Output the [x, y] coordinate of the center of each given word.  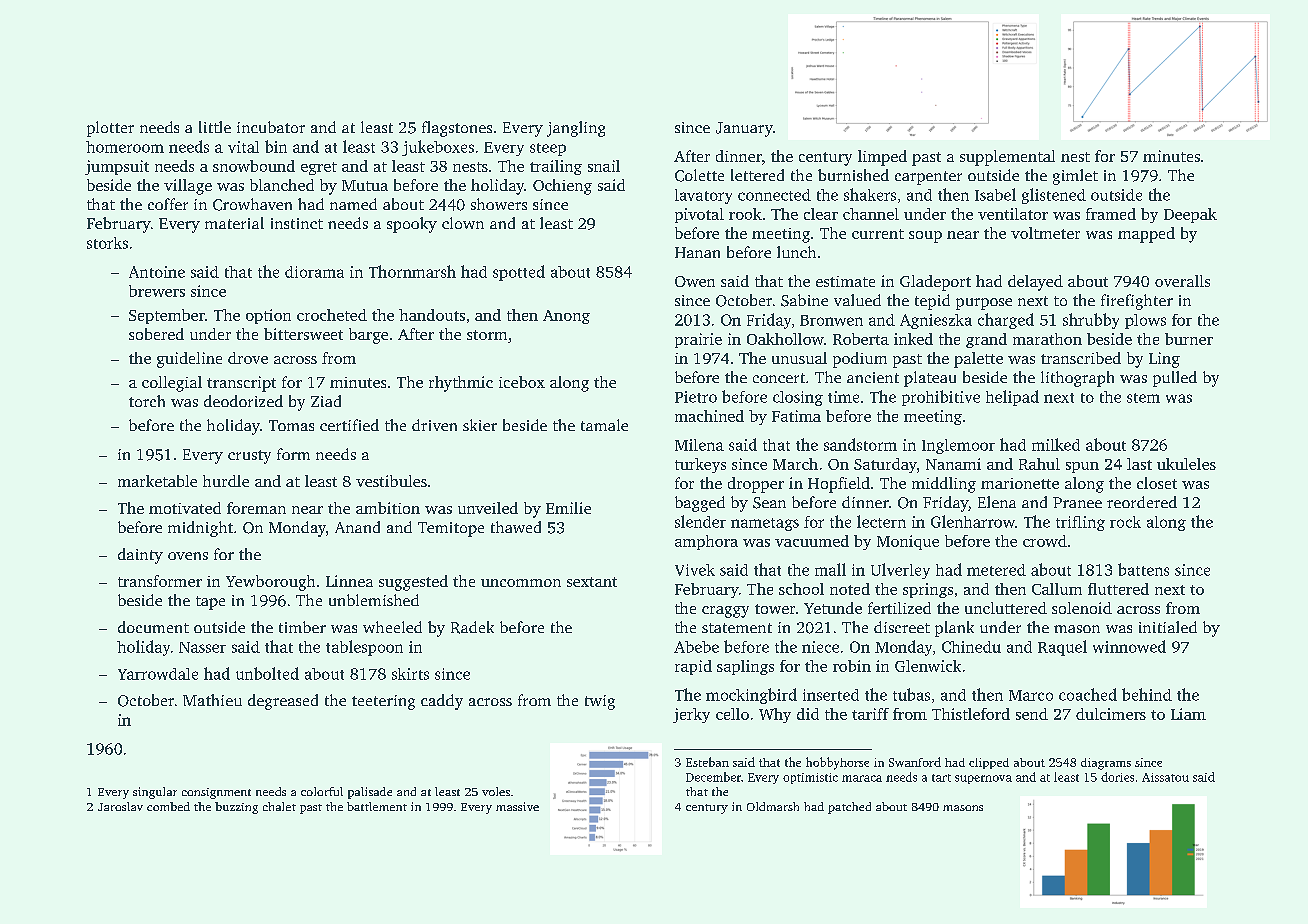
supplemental [1007, 158]
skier [480, 425]
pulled [1175, 379]
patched [849, 808]
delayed [1035, 283]
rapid [693, 667]
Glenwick [928, 666]
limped [882, 158]
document [153, 627]
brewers [157, 291]
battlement [377, 806]
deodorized [243, 401]
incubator [271, 127]
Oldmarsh [773, 806]
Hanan [697, 252]
